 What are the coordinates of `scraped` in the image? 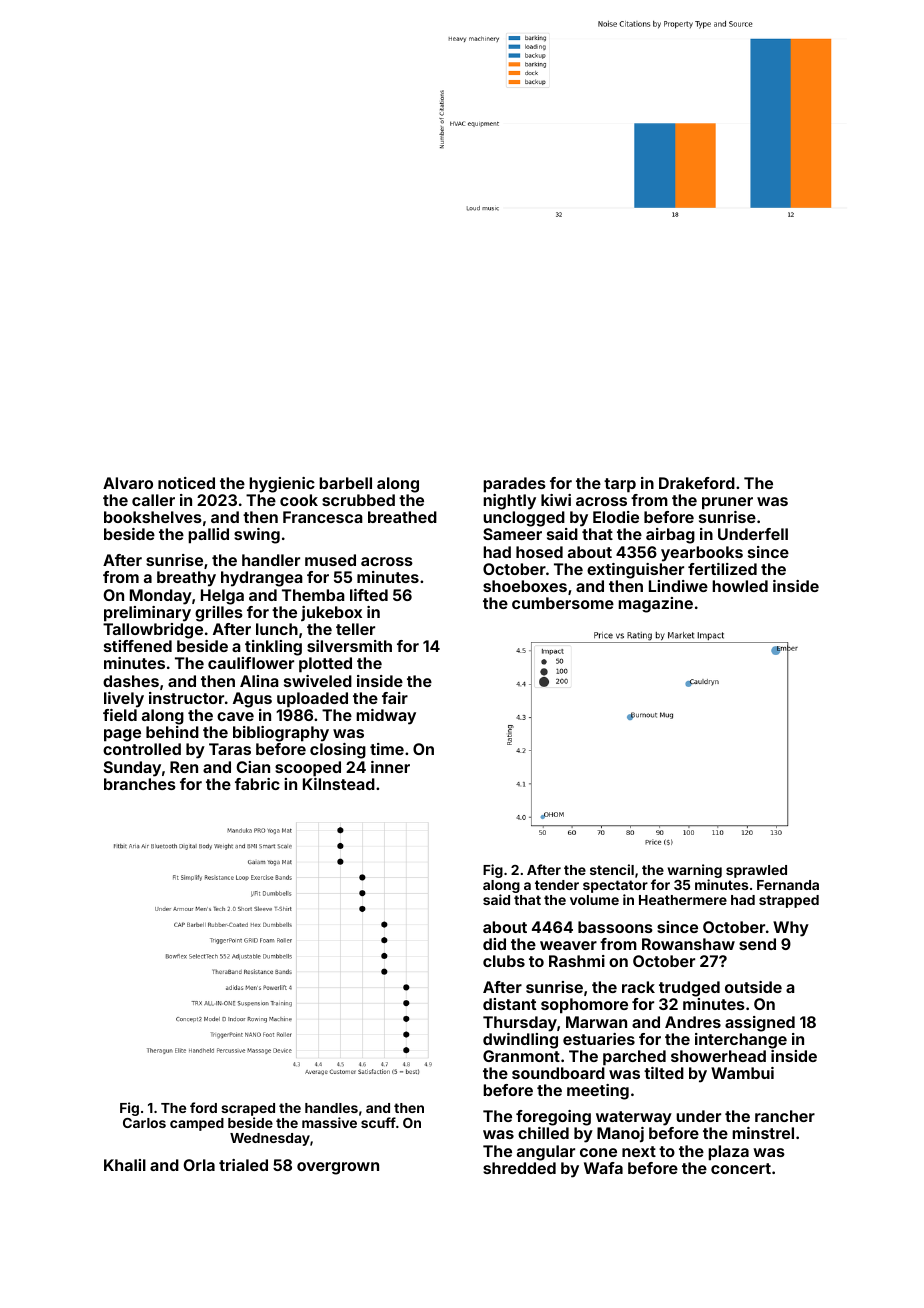 It's located at (248, 1110).
